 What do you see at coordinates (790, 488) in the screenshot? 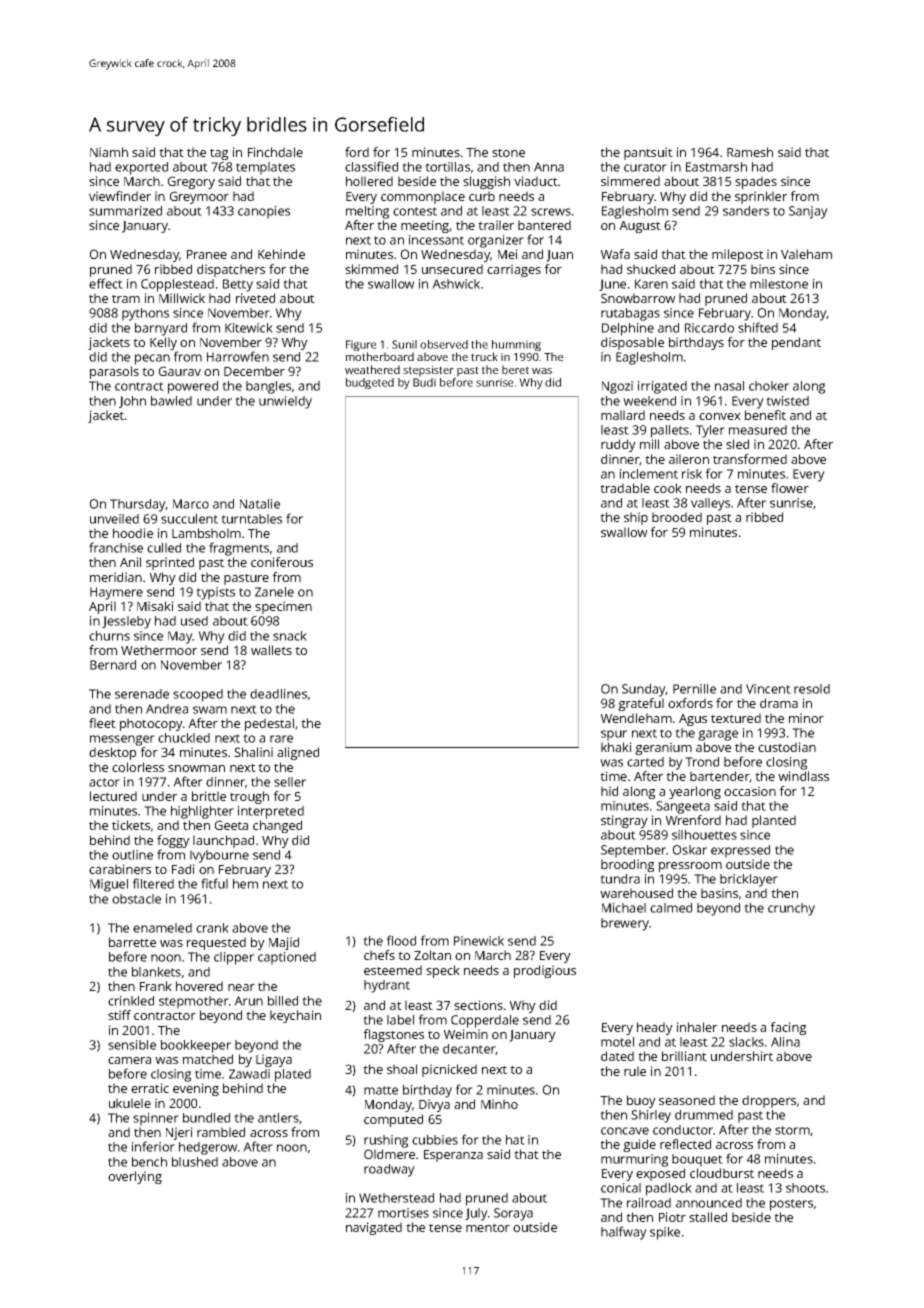
I see `flower` at bounding box center [790, 488].
